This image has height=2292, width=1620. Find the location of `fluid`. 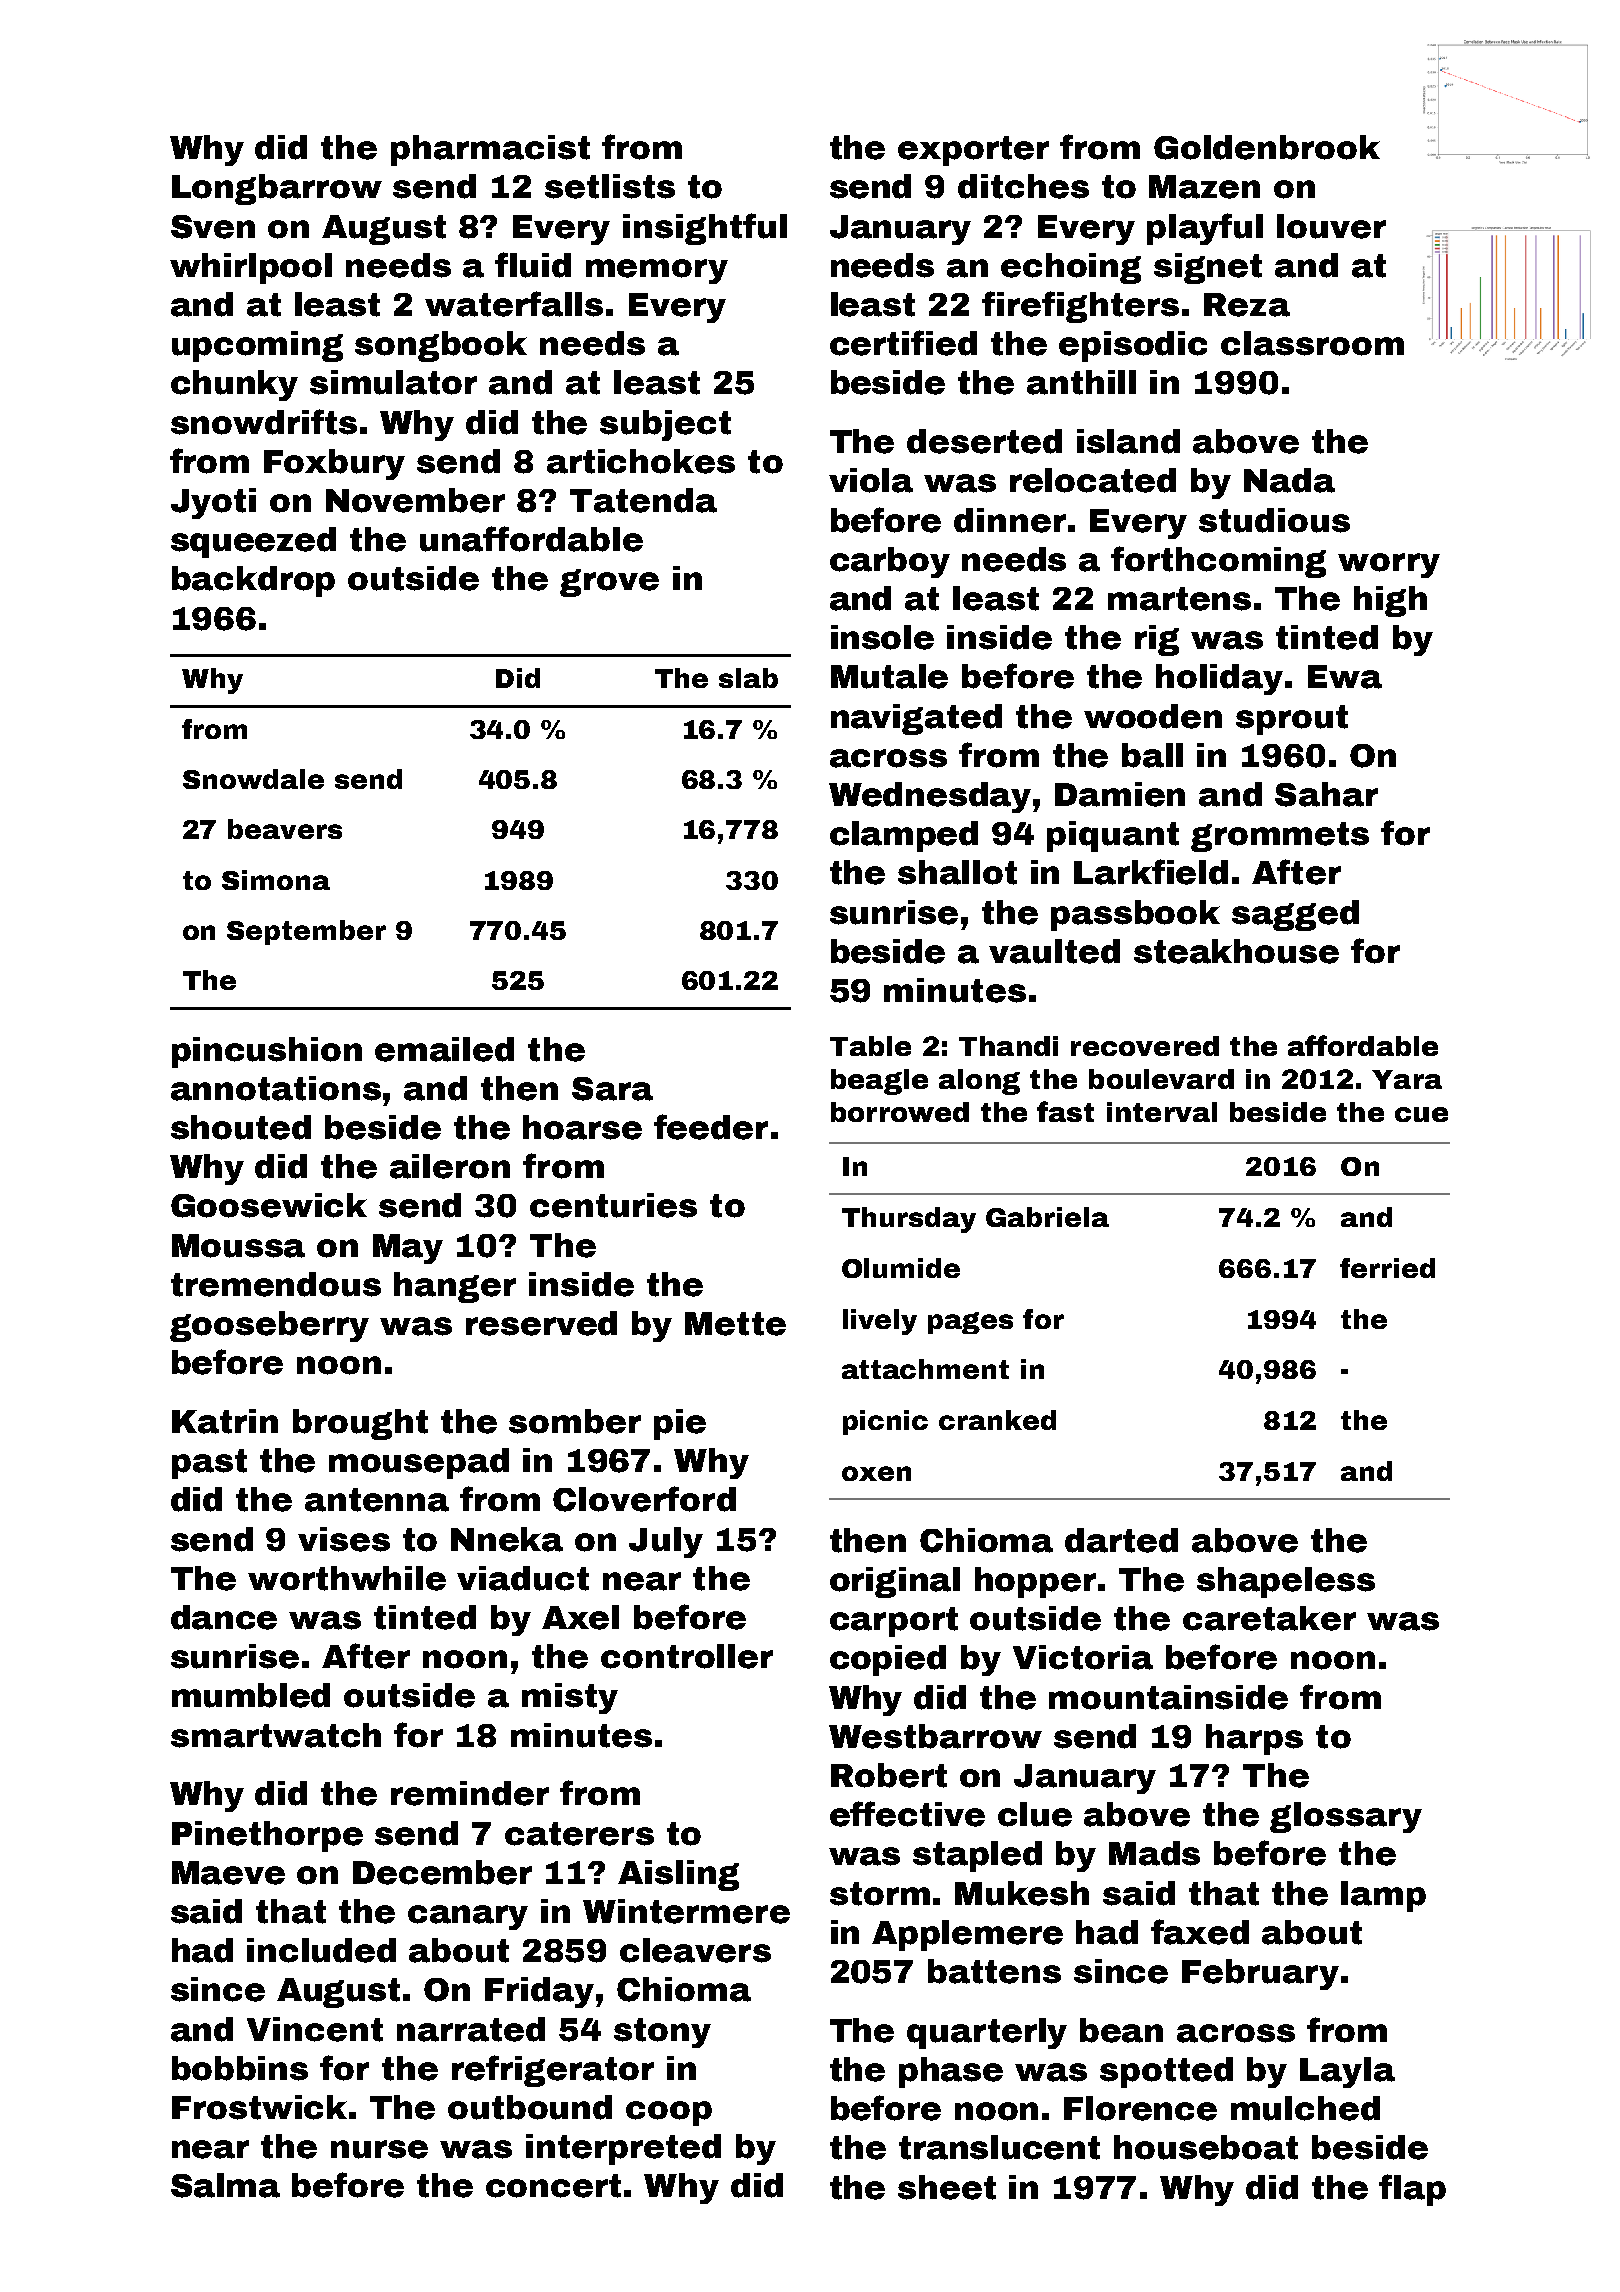

fluid is located at coordinates (533, 265).
